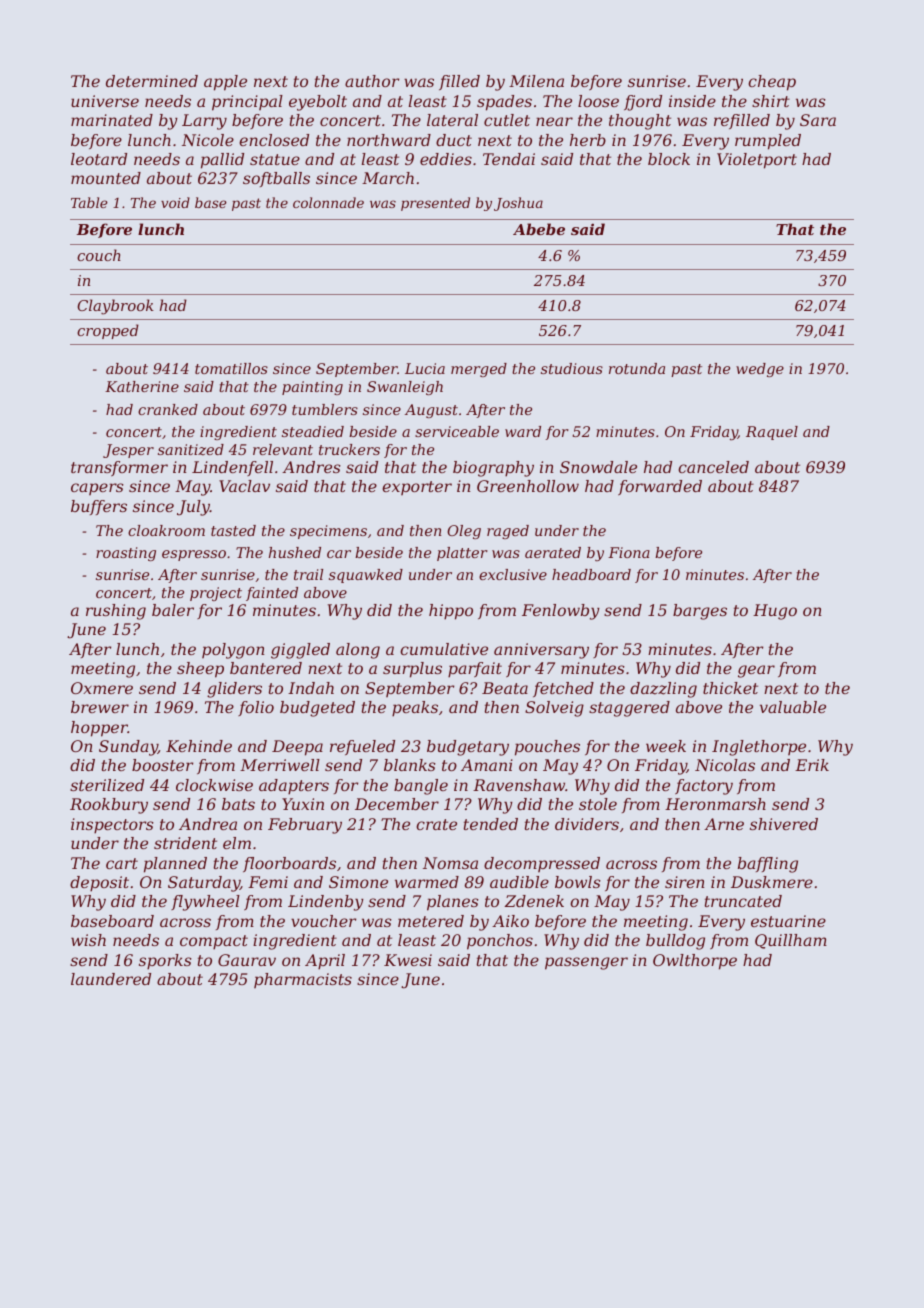 This page has height=1308, width=924. I want to click on Kwesi, so click(408, 960).
